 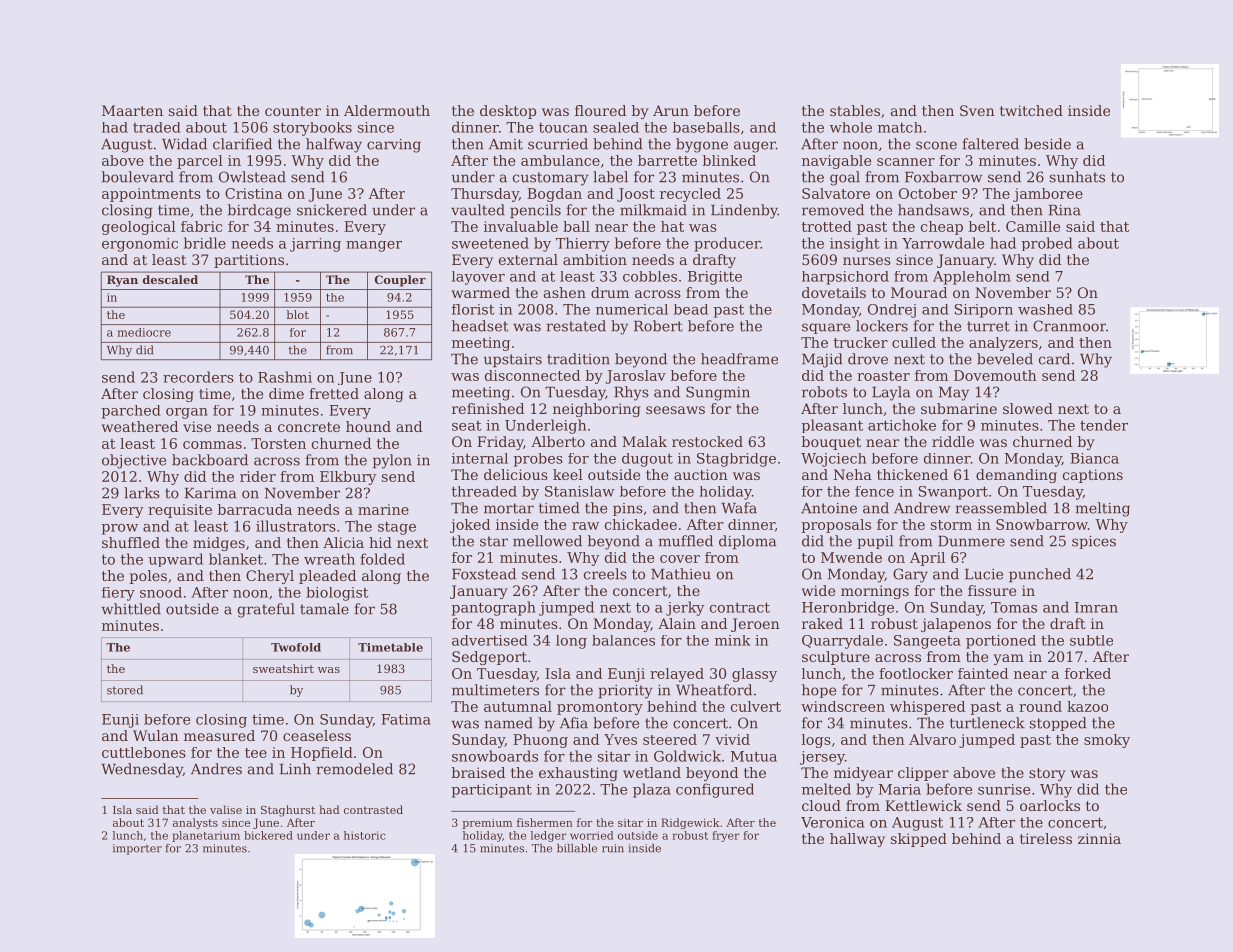 What do you see at coordinates (755, 147) in the image?
I see `auger` at bounding box center [755, 147].
